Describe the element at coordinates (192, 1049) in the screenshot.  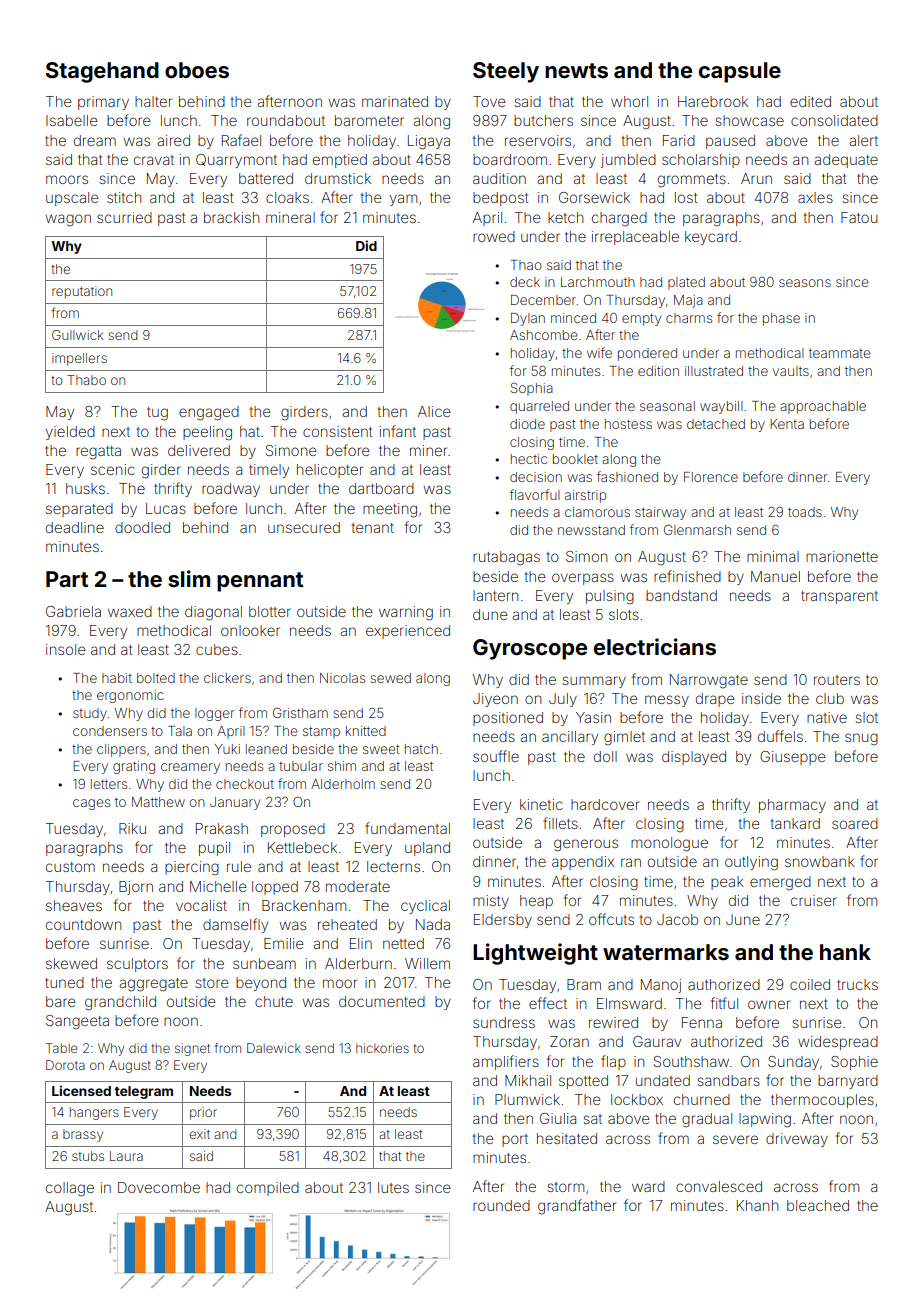
I see `signet` at that location.
